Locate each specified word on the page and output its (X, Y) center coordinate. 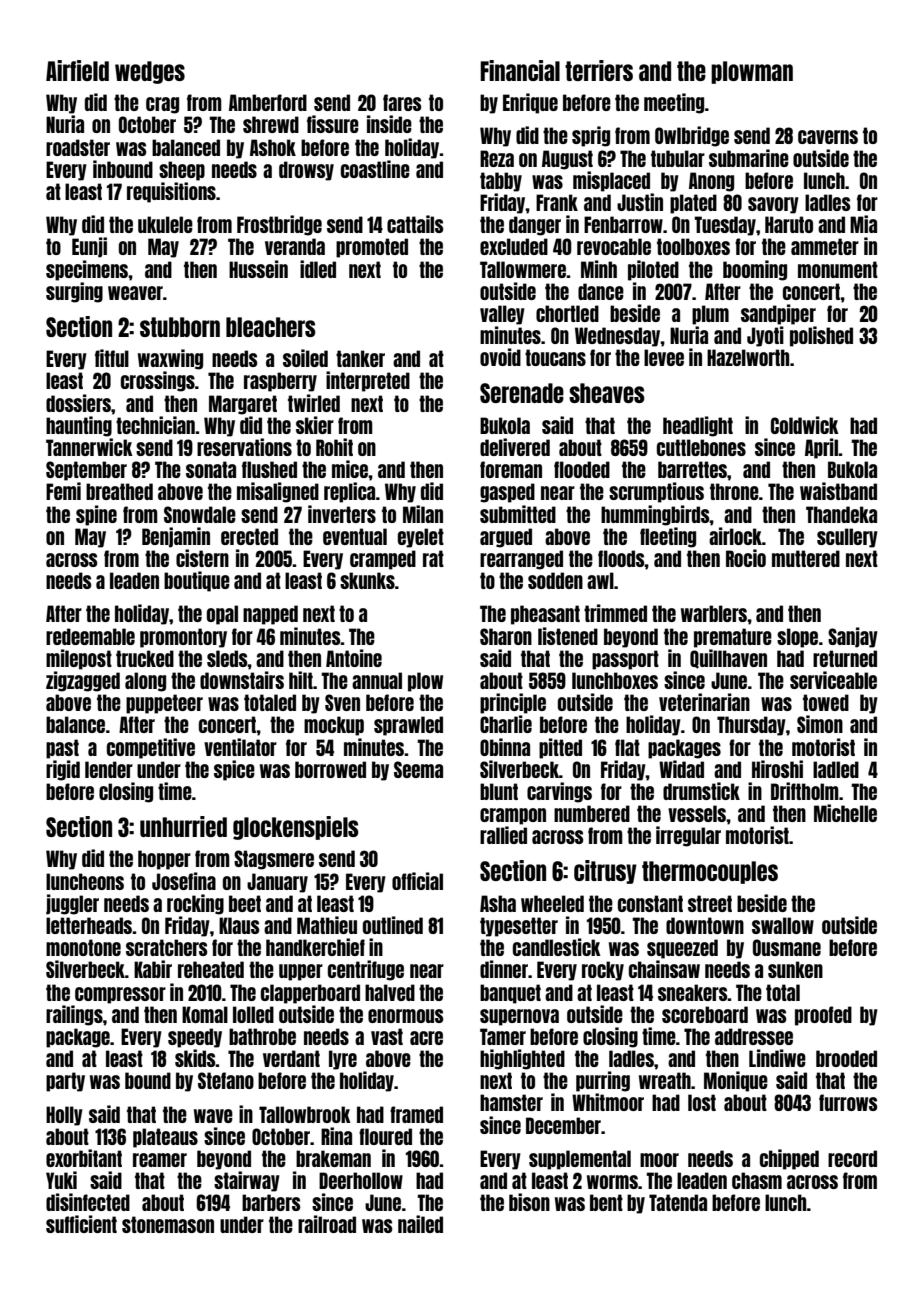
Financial (520, 70)
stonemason (168, 1224)
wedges (150, 72)
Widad (681, 769)
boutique (197, 581)
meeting (674, 103)
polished (821, 336)
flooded (582, 469)
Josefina (184, 881)
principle (513, 703)
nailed (420, 1224)
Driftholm (805, 791)
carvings (559, 792)
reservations (244, 447)
